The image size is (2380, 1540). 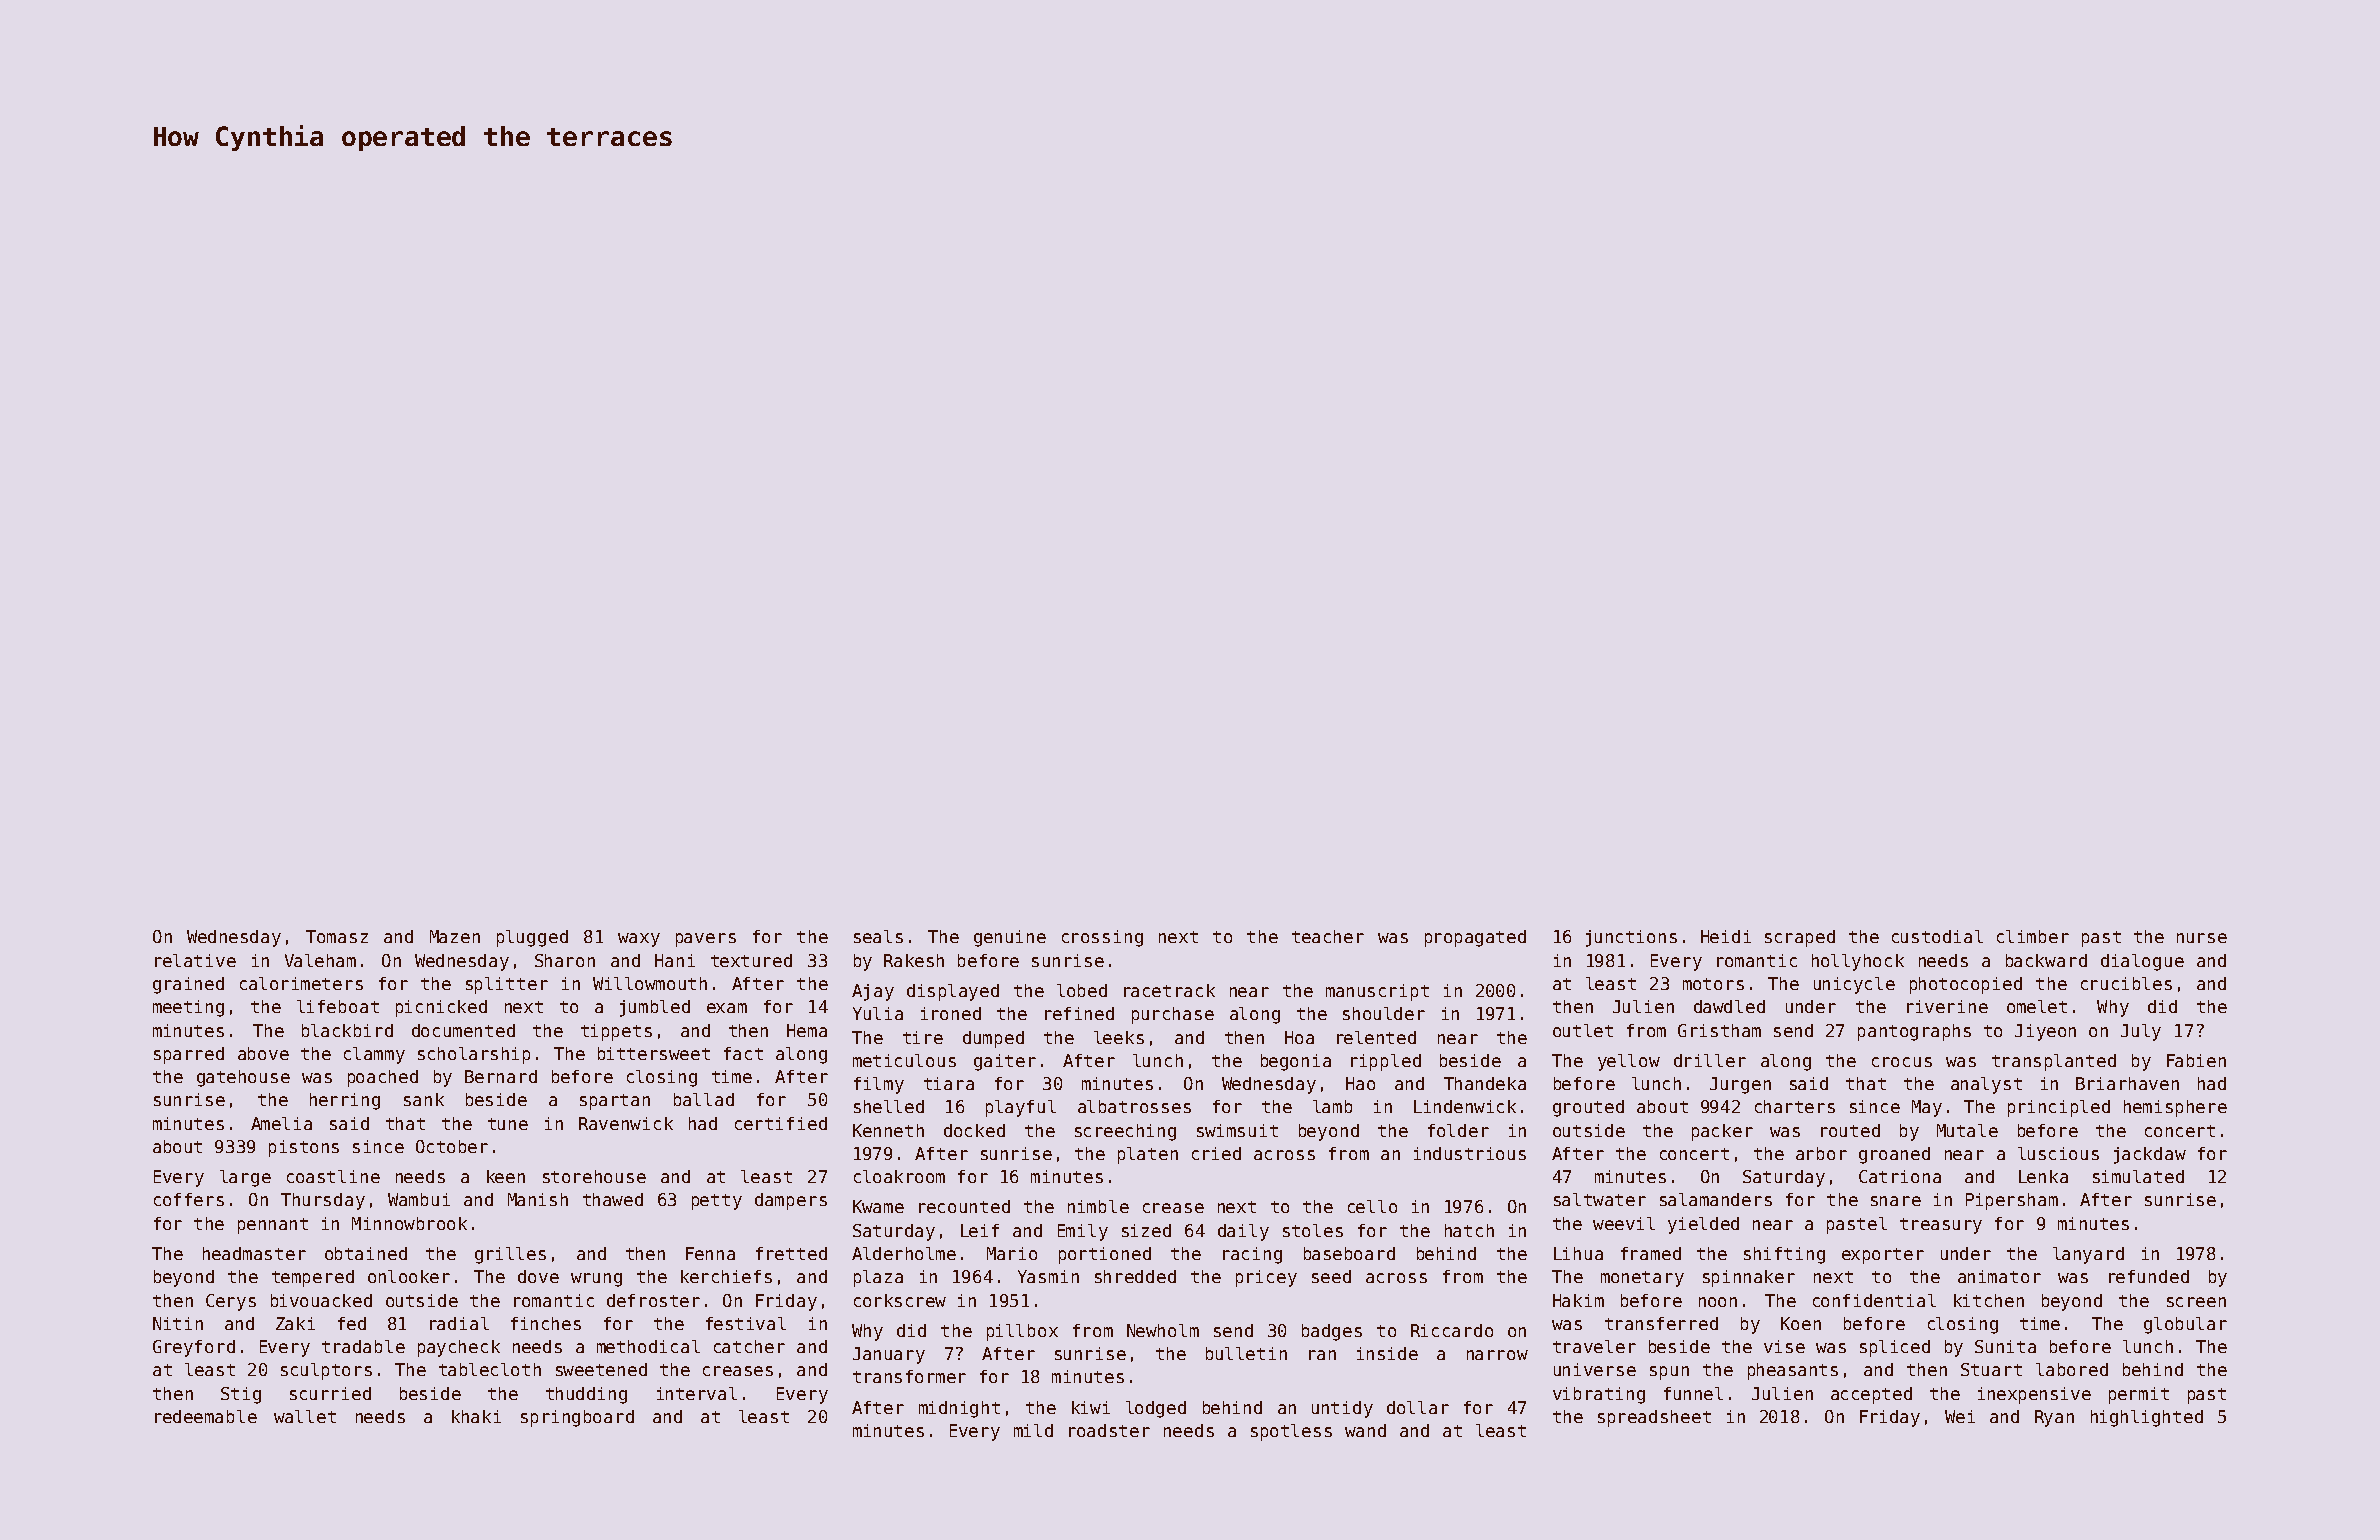 What do you see at coordinates (2202, 938) in the screenshot?
I see `nurse` at bounding box center [2202, 938].
